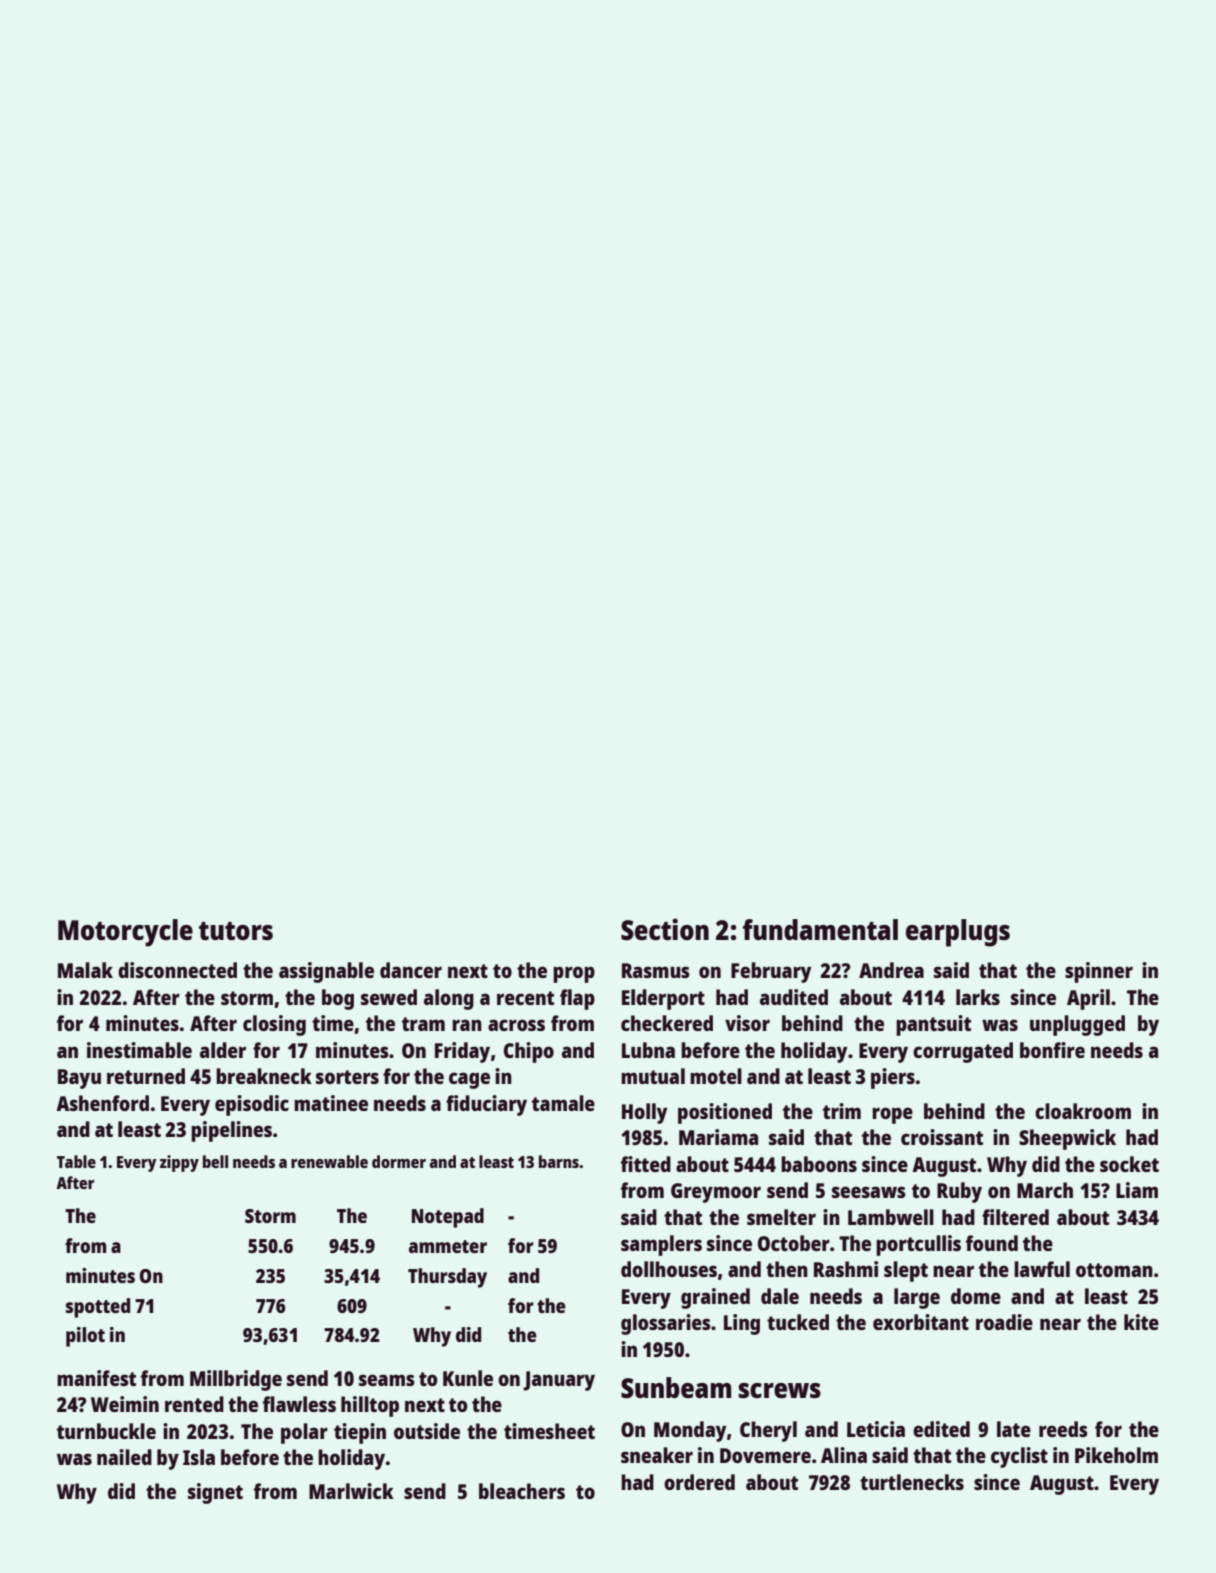 This screenshot has width=1216, height=1573. What do you see at coordinates (85, 970) in the screenshot?
I see `Malak` at bounding box center [85, 970].
